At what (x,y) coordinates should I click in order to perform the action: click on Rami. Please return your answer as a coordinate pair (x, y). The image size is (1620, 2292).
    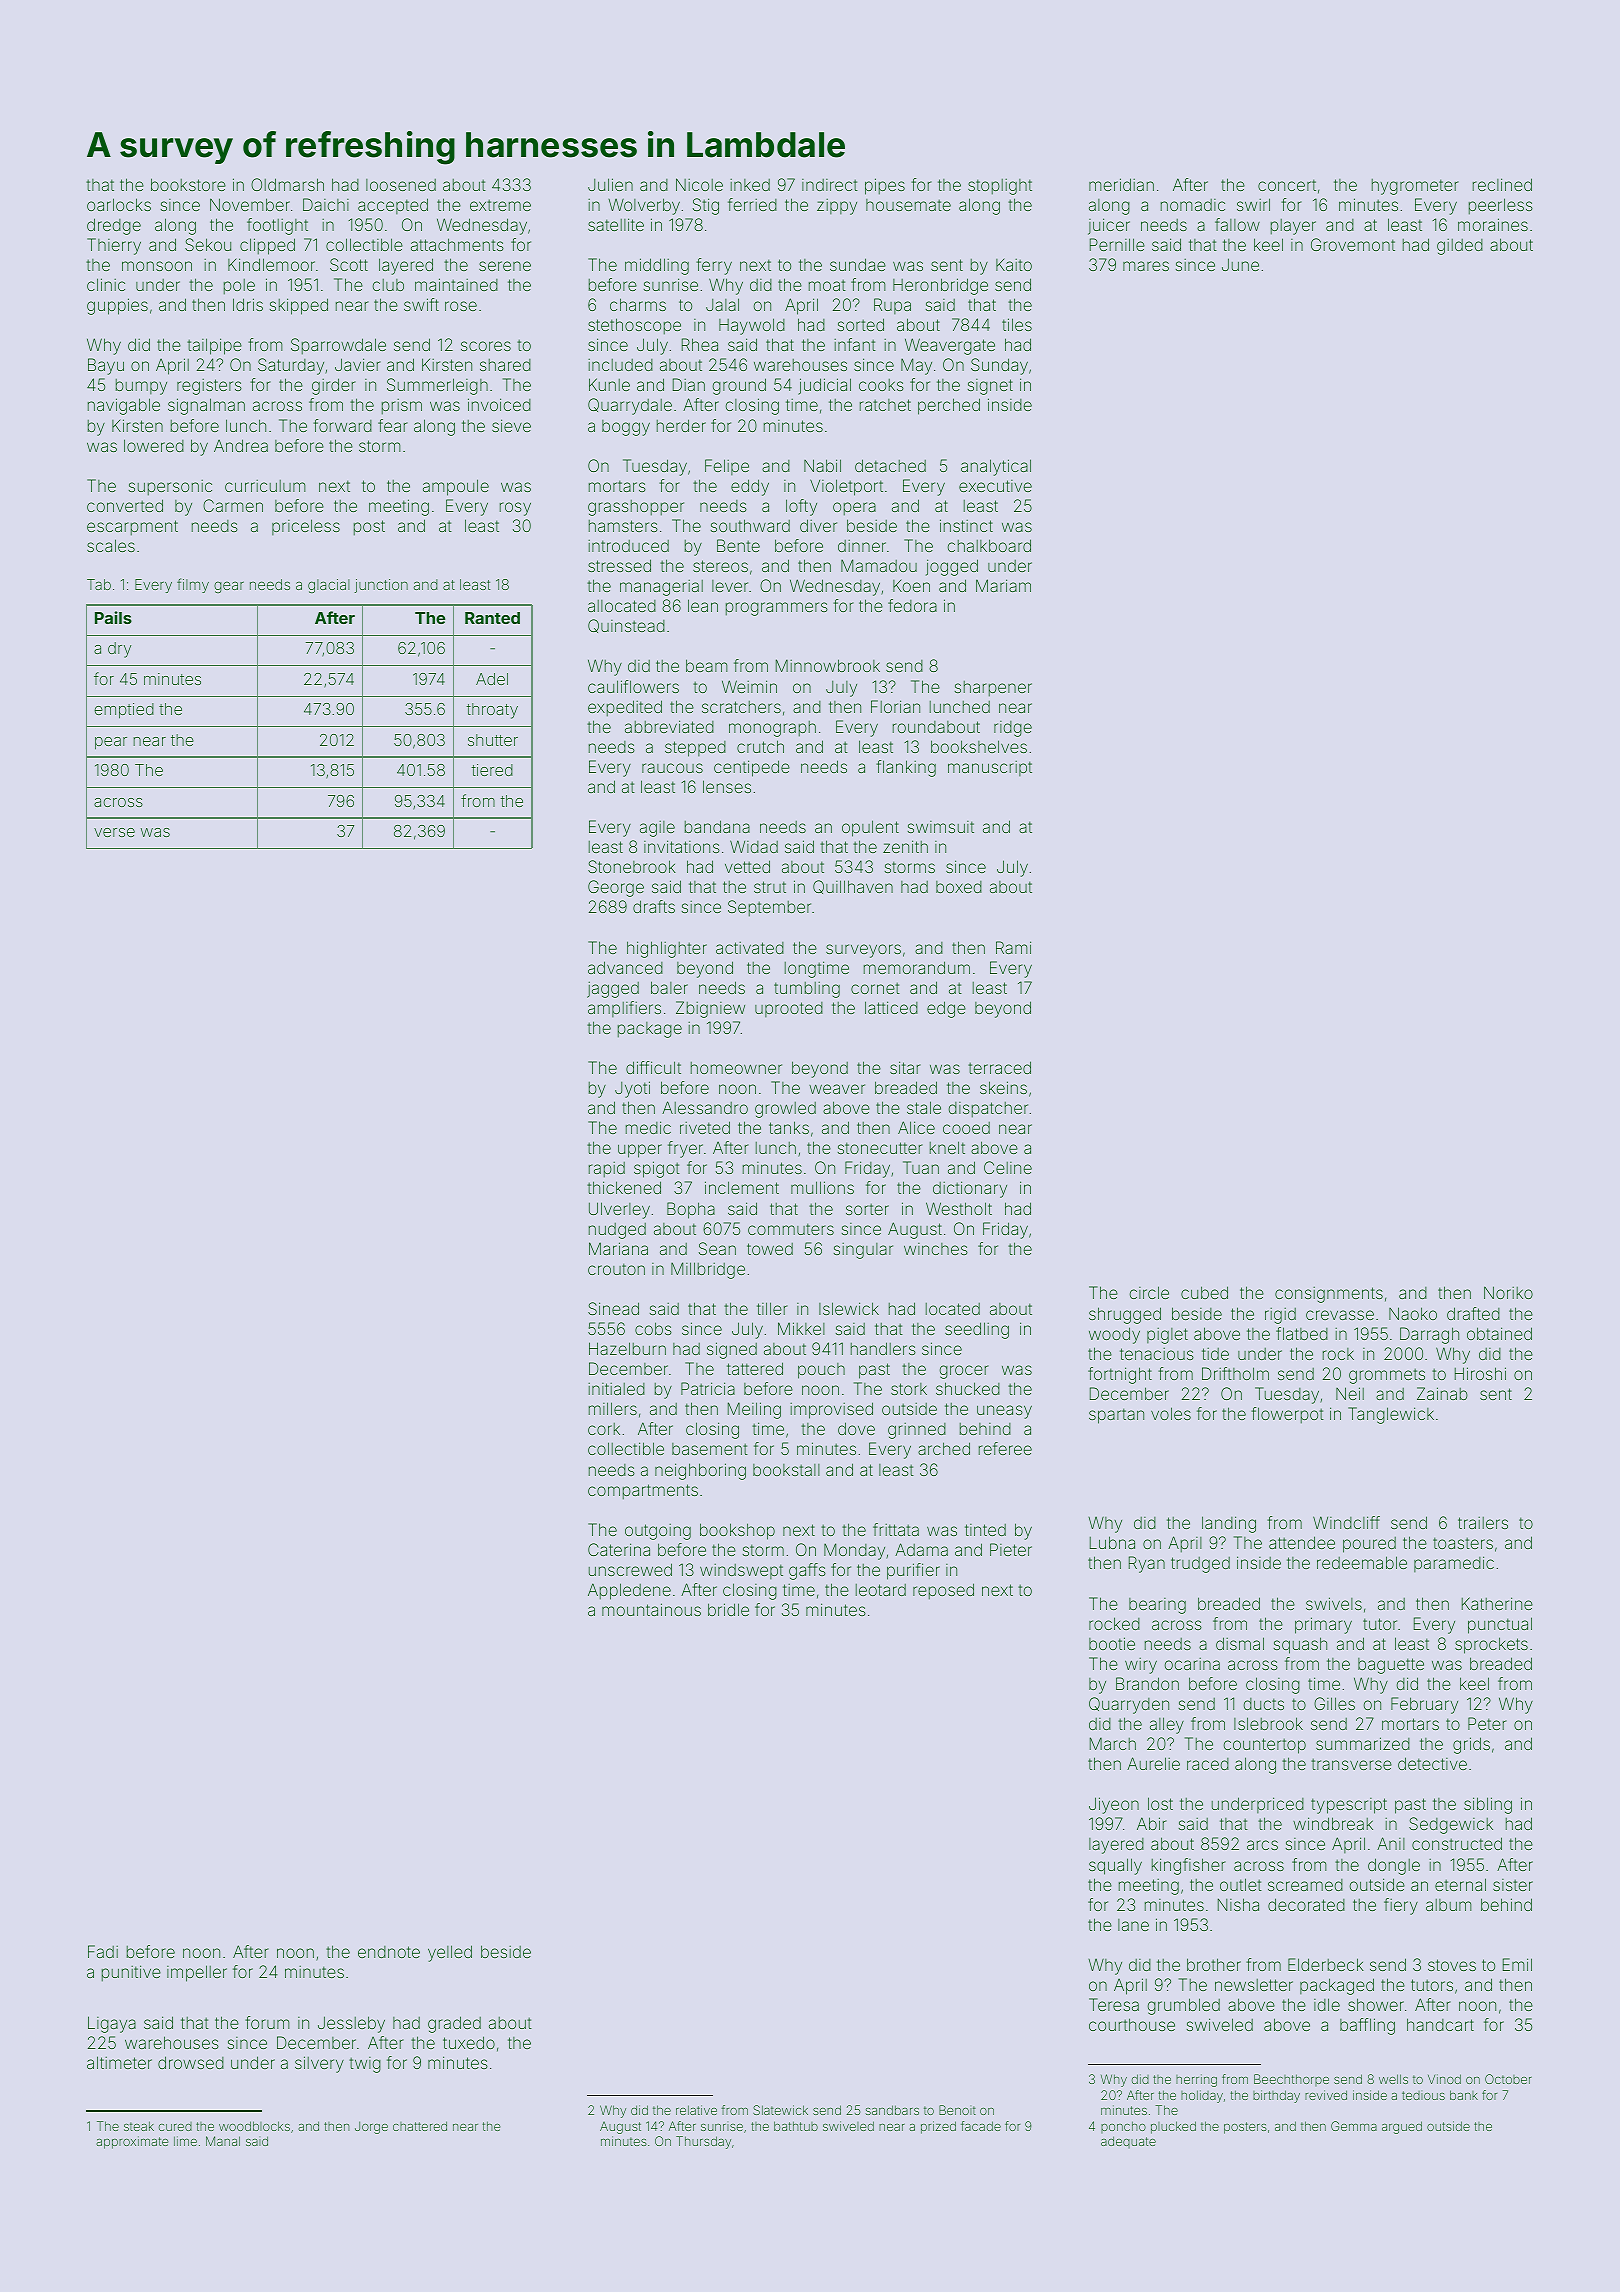
    Looking at the image, I should click on (1013, 947).
